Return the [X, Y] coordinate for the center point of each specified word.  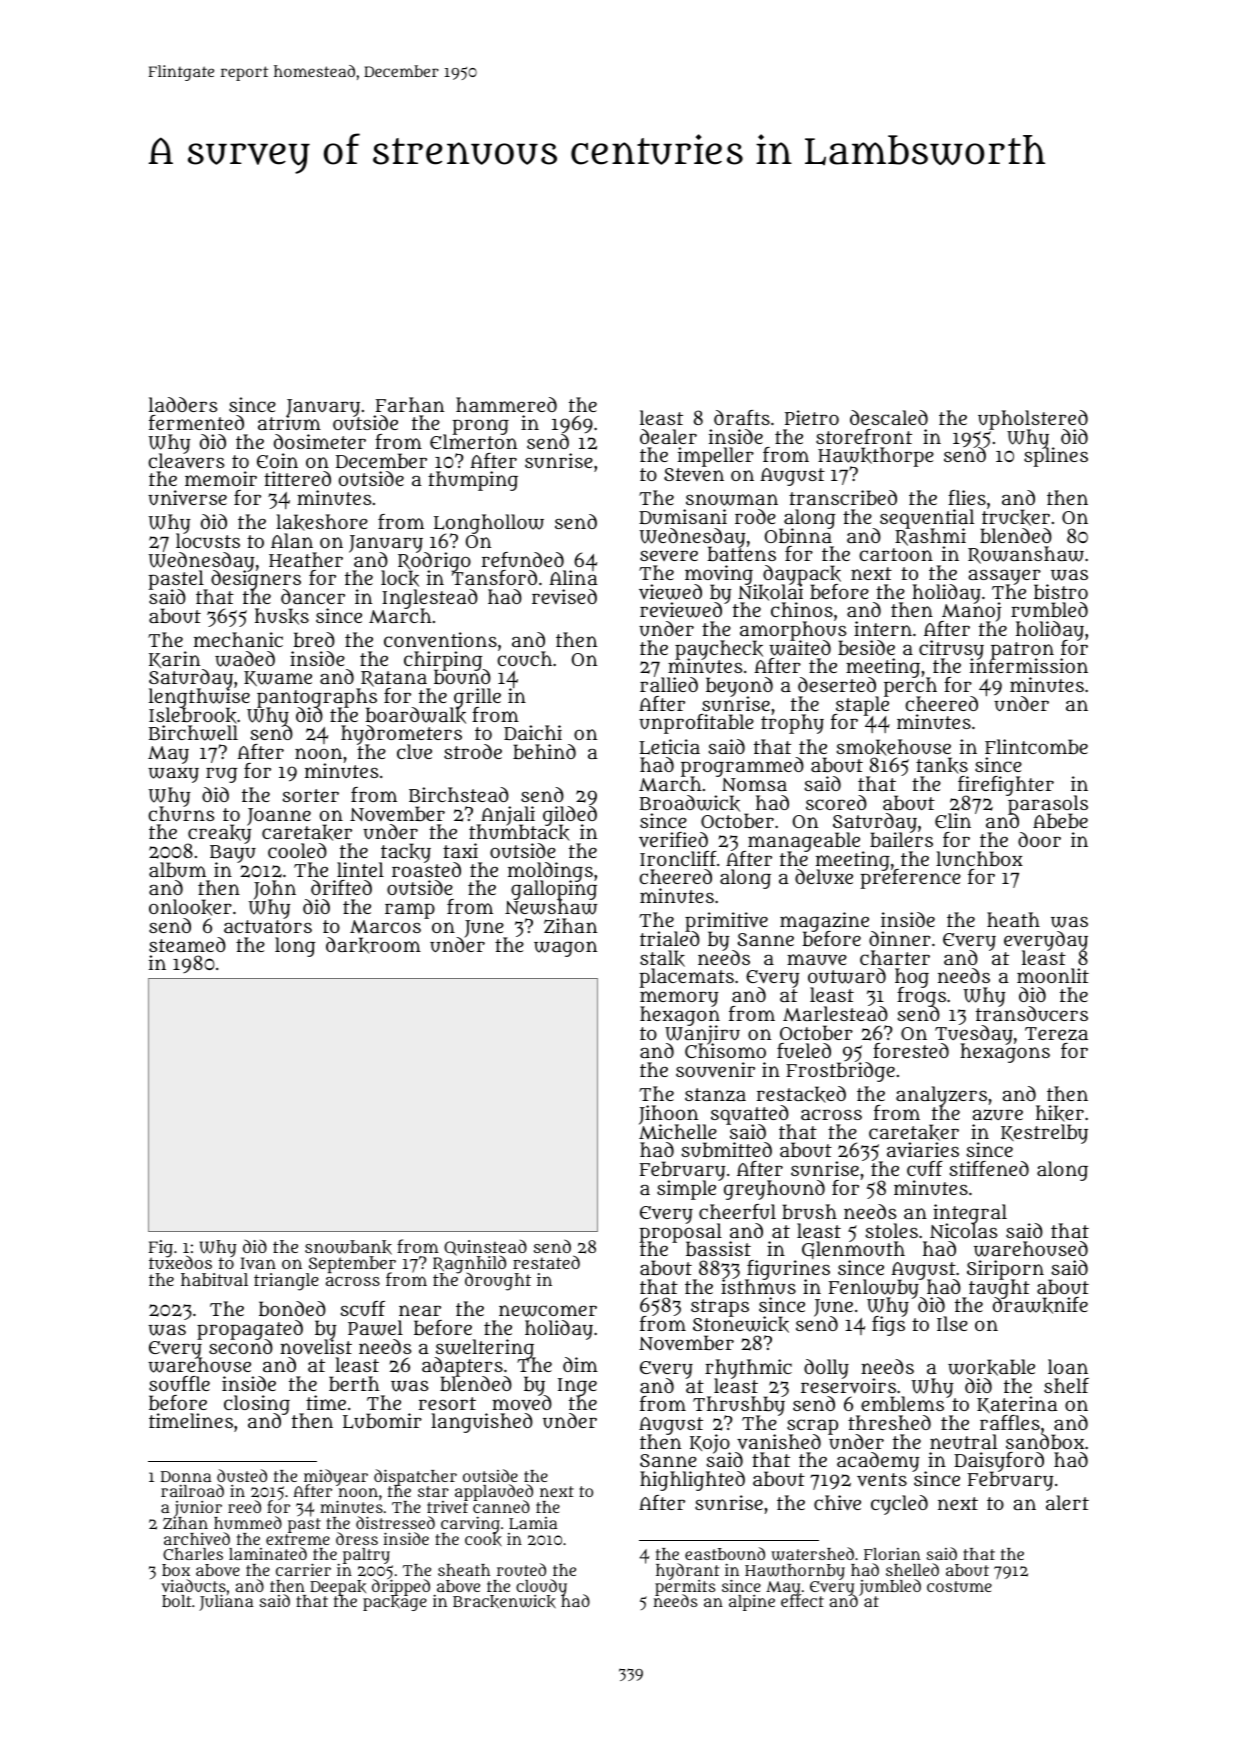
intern [883, 628]
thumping [473, 481]
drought [498, 1282]
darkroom [373, 945]
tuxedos [180, 1263]
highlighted [692, 1481]
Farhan [410, 404]
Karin [174, 659]
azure [997, 1115]
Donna [186, 1476]
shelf [1066, 1385]
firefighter [1006, 786]
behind [544, 751]
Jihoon [669, 1115]
